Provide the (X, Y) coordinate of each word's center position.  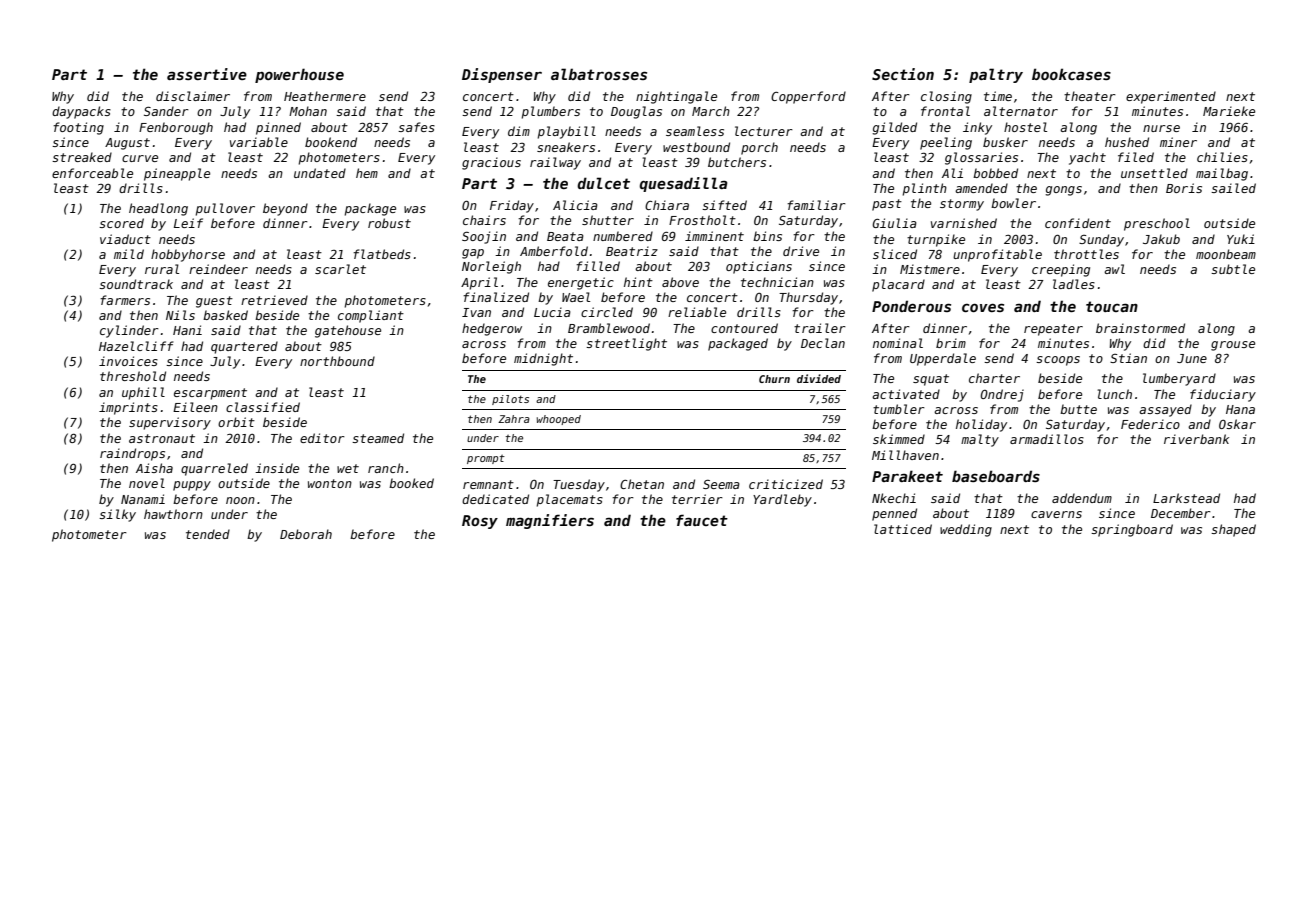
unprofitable (997, 255)
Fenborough (176, 128)
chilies (1222, 157)
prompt (486, 459)
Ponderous (911, 306)
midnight (543, 359)
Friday (512, 206)
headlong (158, 209)
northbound (337, 361)
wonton (330, 483)
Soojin (484, 237)
